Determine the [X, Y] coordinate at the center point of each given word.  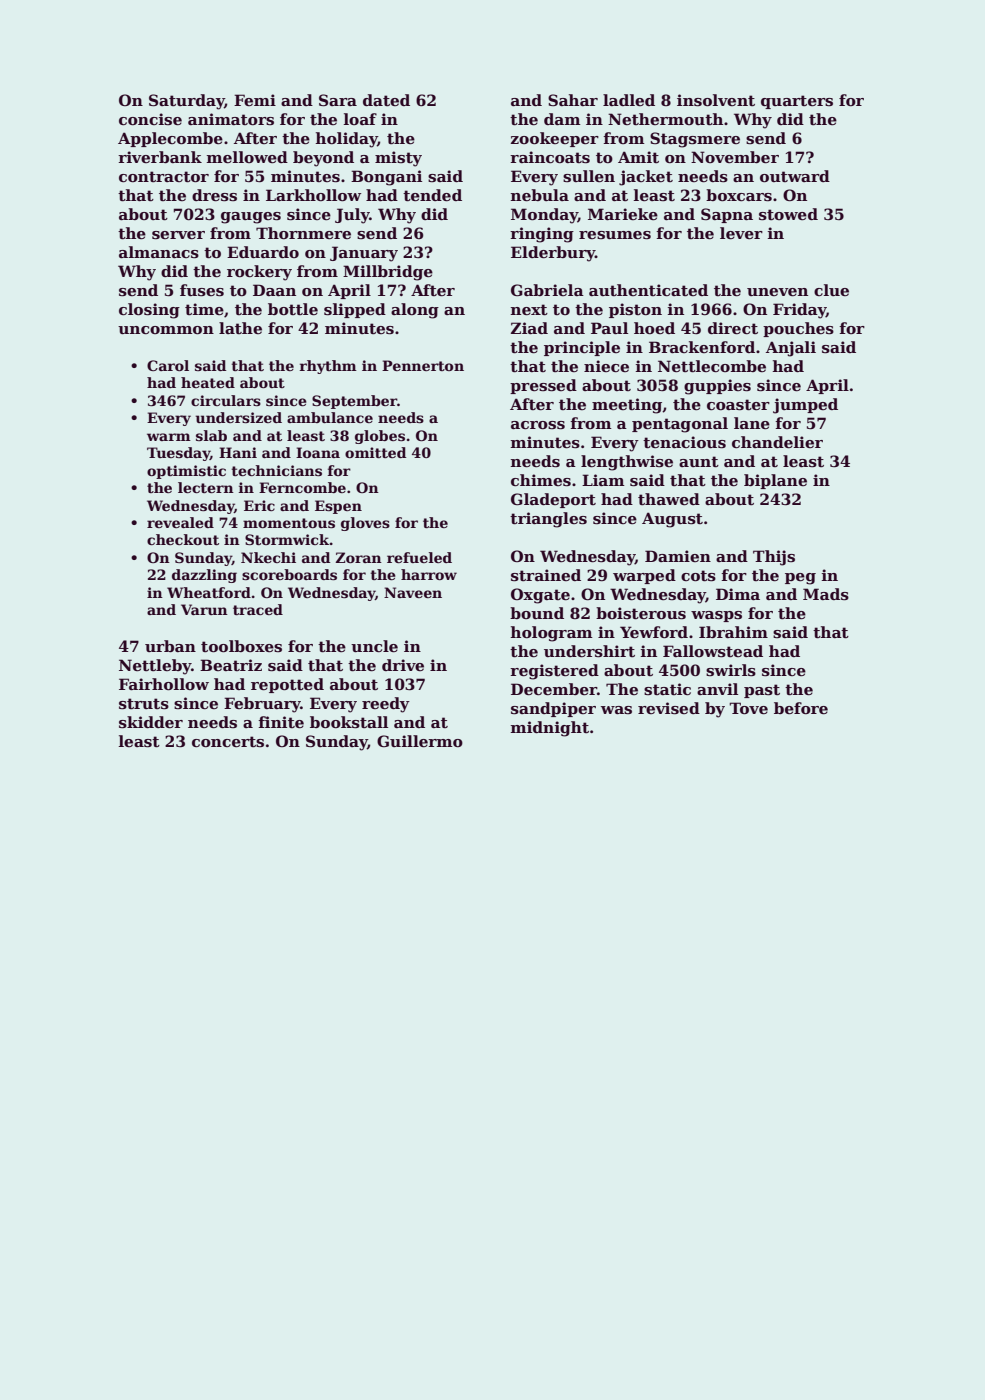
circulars [226, 400]
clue [831, 290]
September [354, 402]
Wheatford [209, 592]
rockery [259, 273]
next [529, 309]
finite [281, 722]
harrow [429, 574]
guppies [717, 387]
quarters [797, 102]
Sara [338, 100]
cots [698, 575]
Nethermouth [665, 119]
